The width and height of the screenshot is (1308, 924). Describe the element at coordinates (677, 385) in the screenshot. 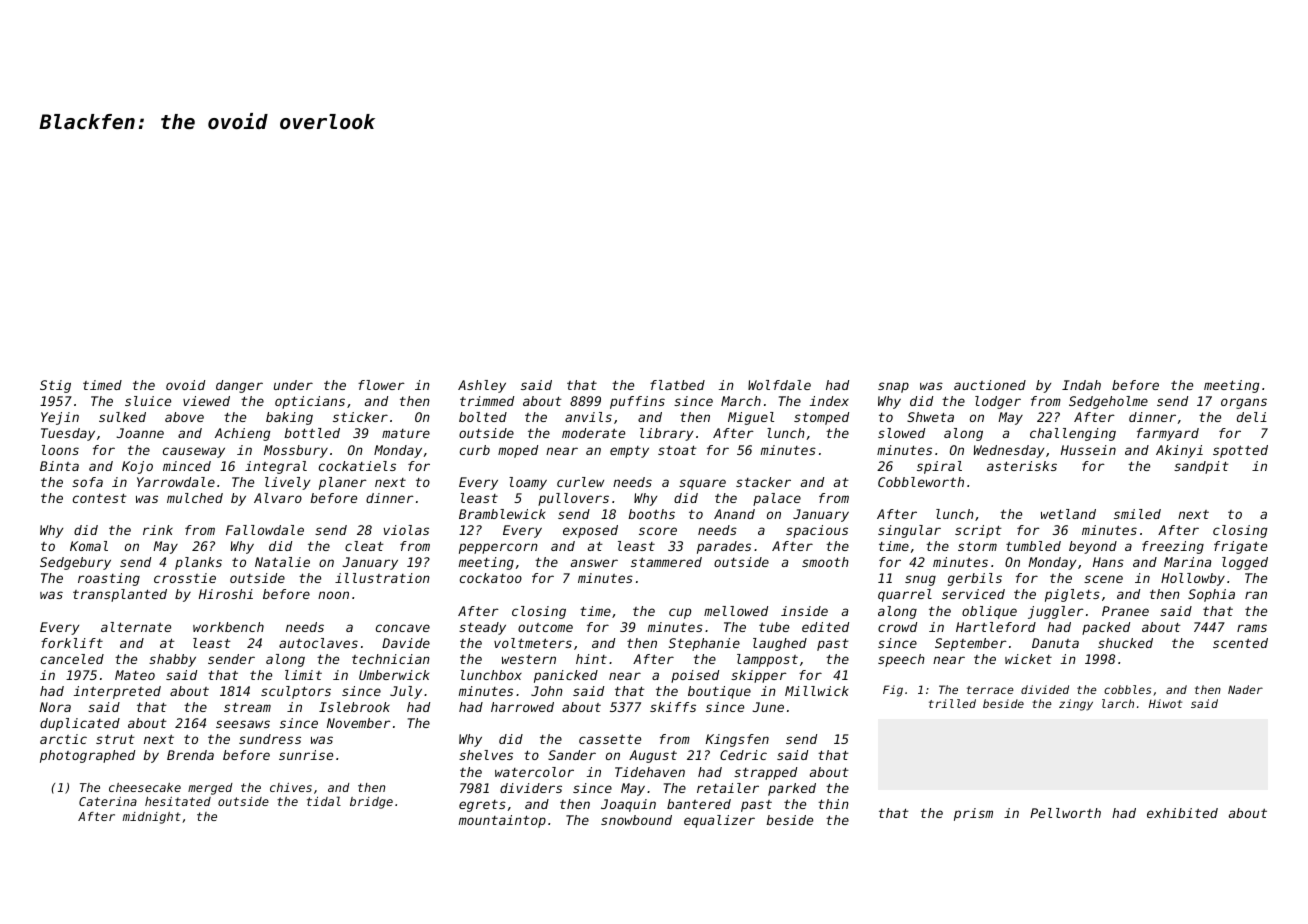

I see `flatbed` at that location.
